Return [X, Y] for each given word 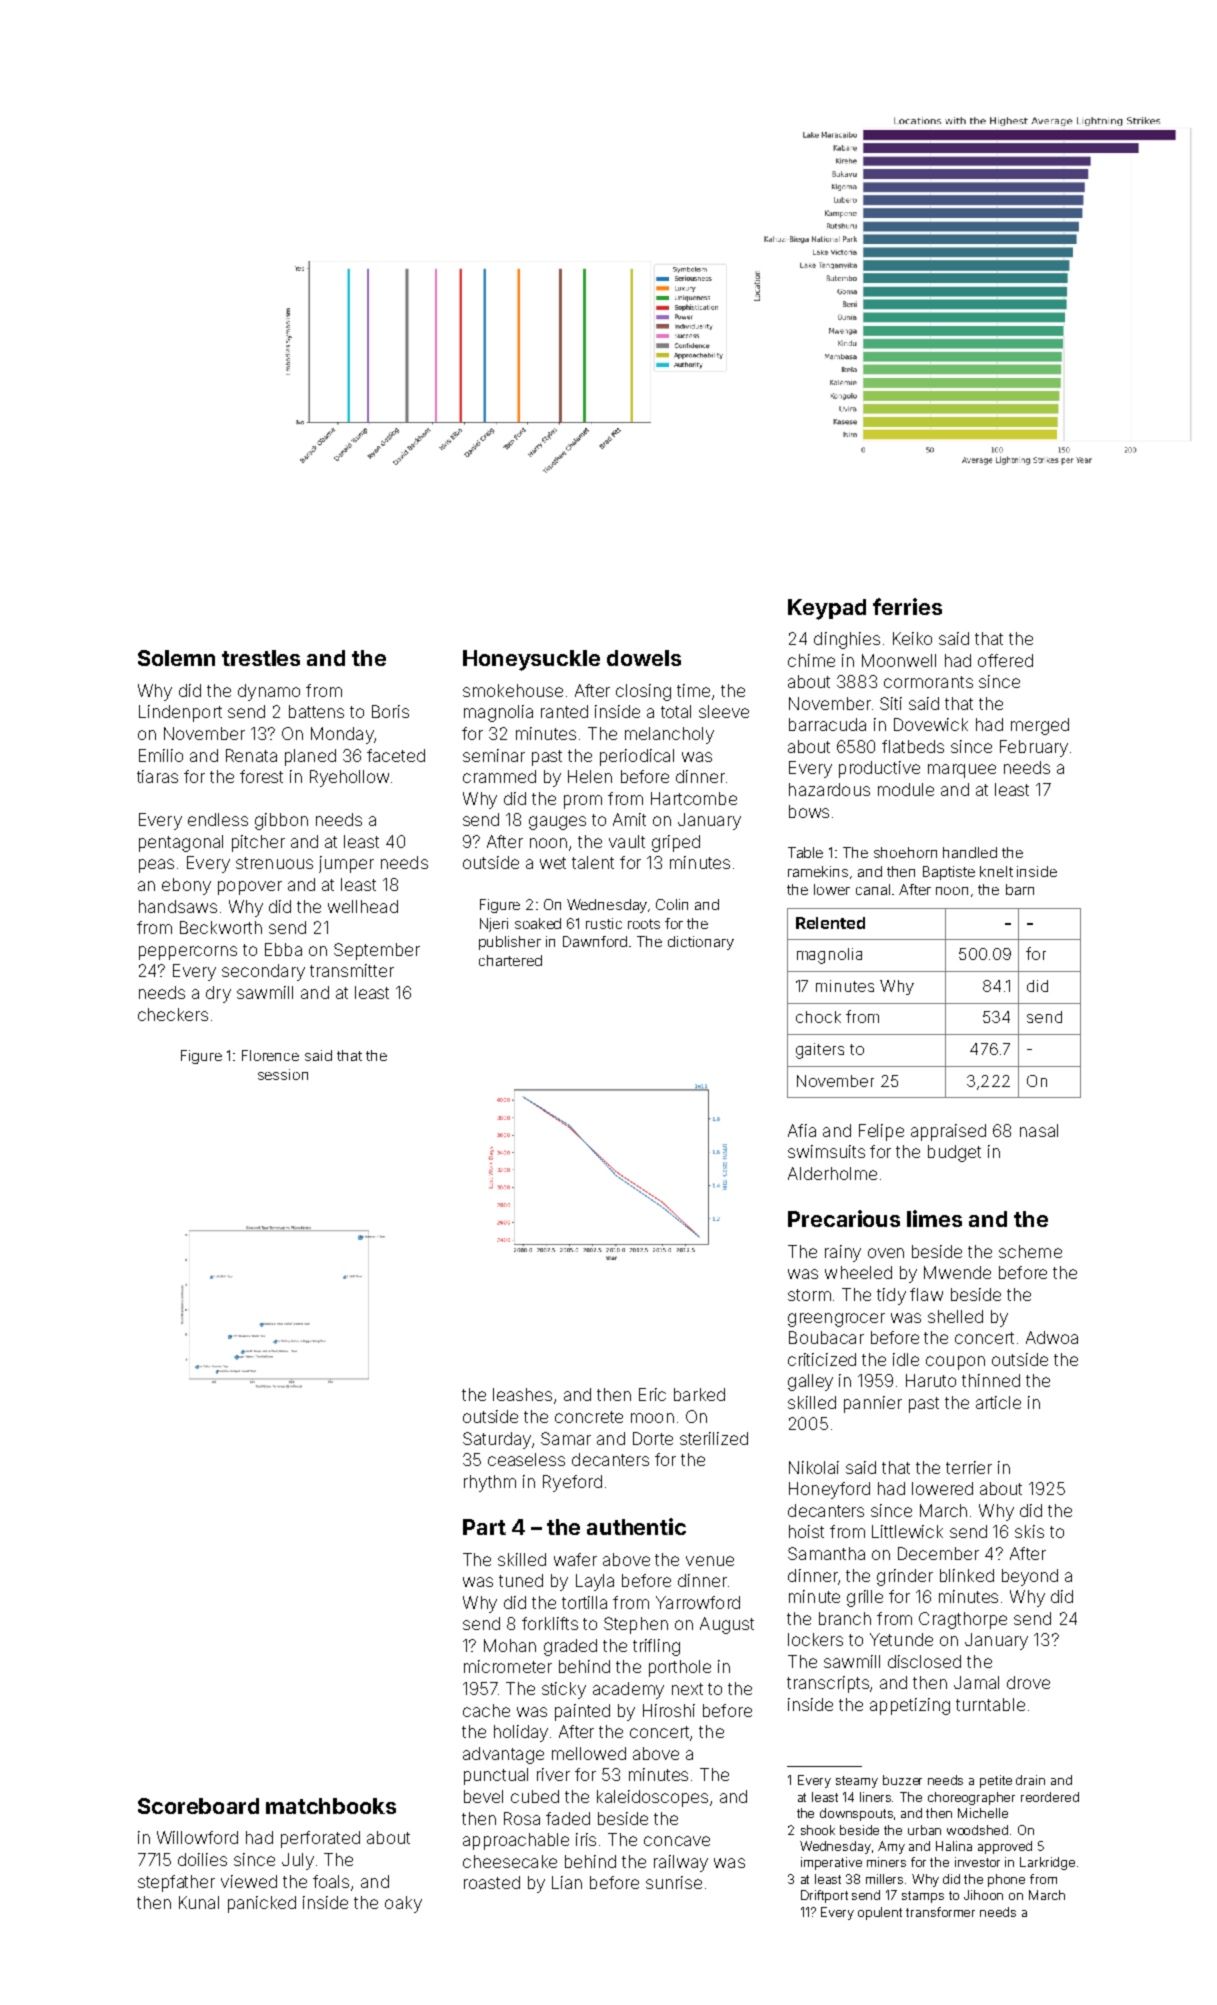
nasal [1039, 1130]
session [283, 1074]
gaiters [820, 1051]
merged [1040, 726]
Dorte [653, 1438]
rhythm [490, 1483]
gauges [557, 823]
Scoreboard [198, 1806]
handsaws [178, 906]
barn [1020, 889]
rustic [604, 923]
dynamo [269, 692]
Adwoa [1052, 1337]
